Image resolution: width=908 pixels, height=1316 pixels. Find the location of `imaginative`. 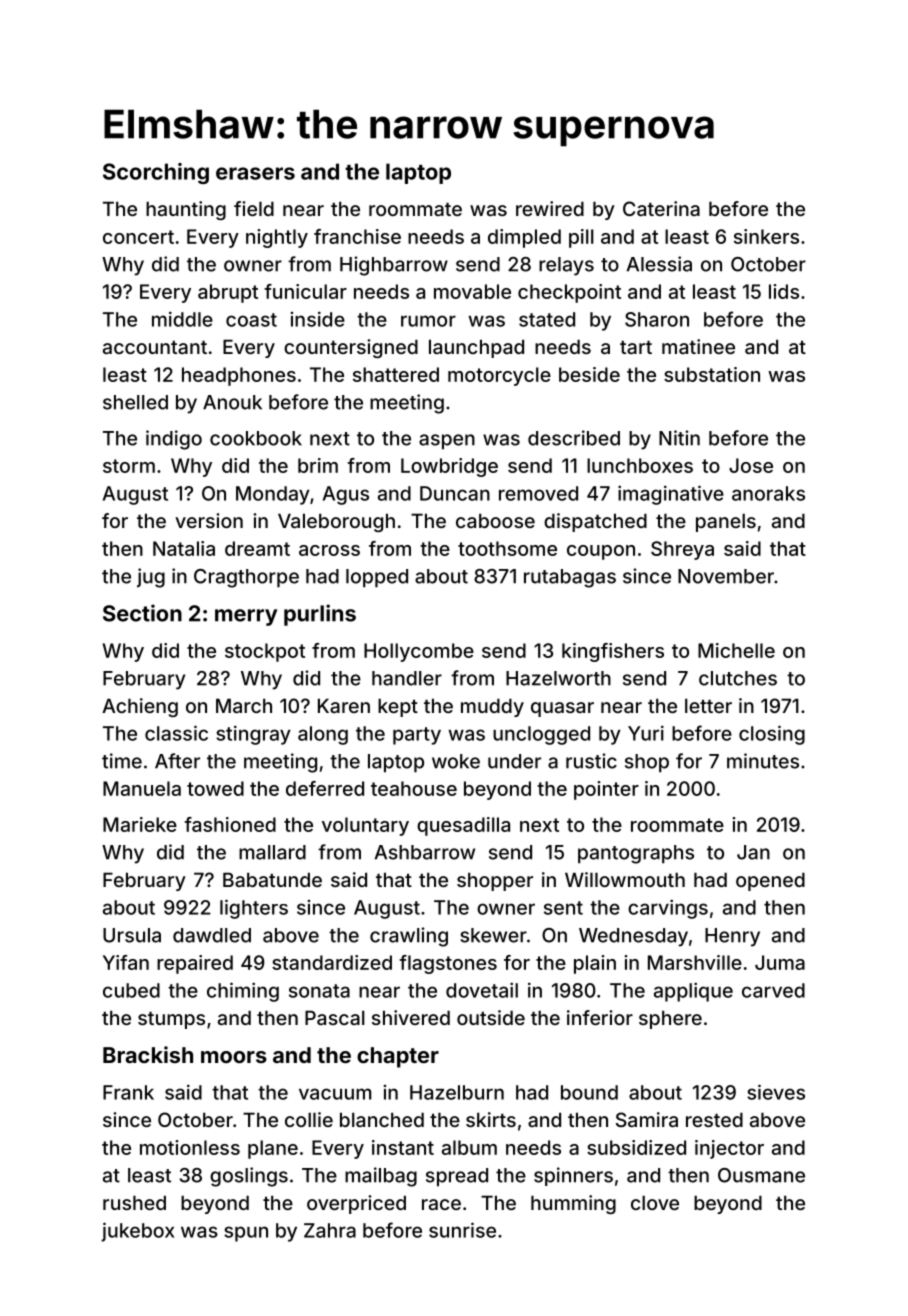

imaginative is located at coordinates (671, 495).
